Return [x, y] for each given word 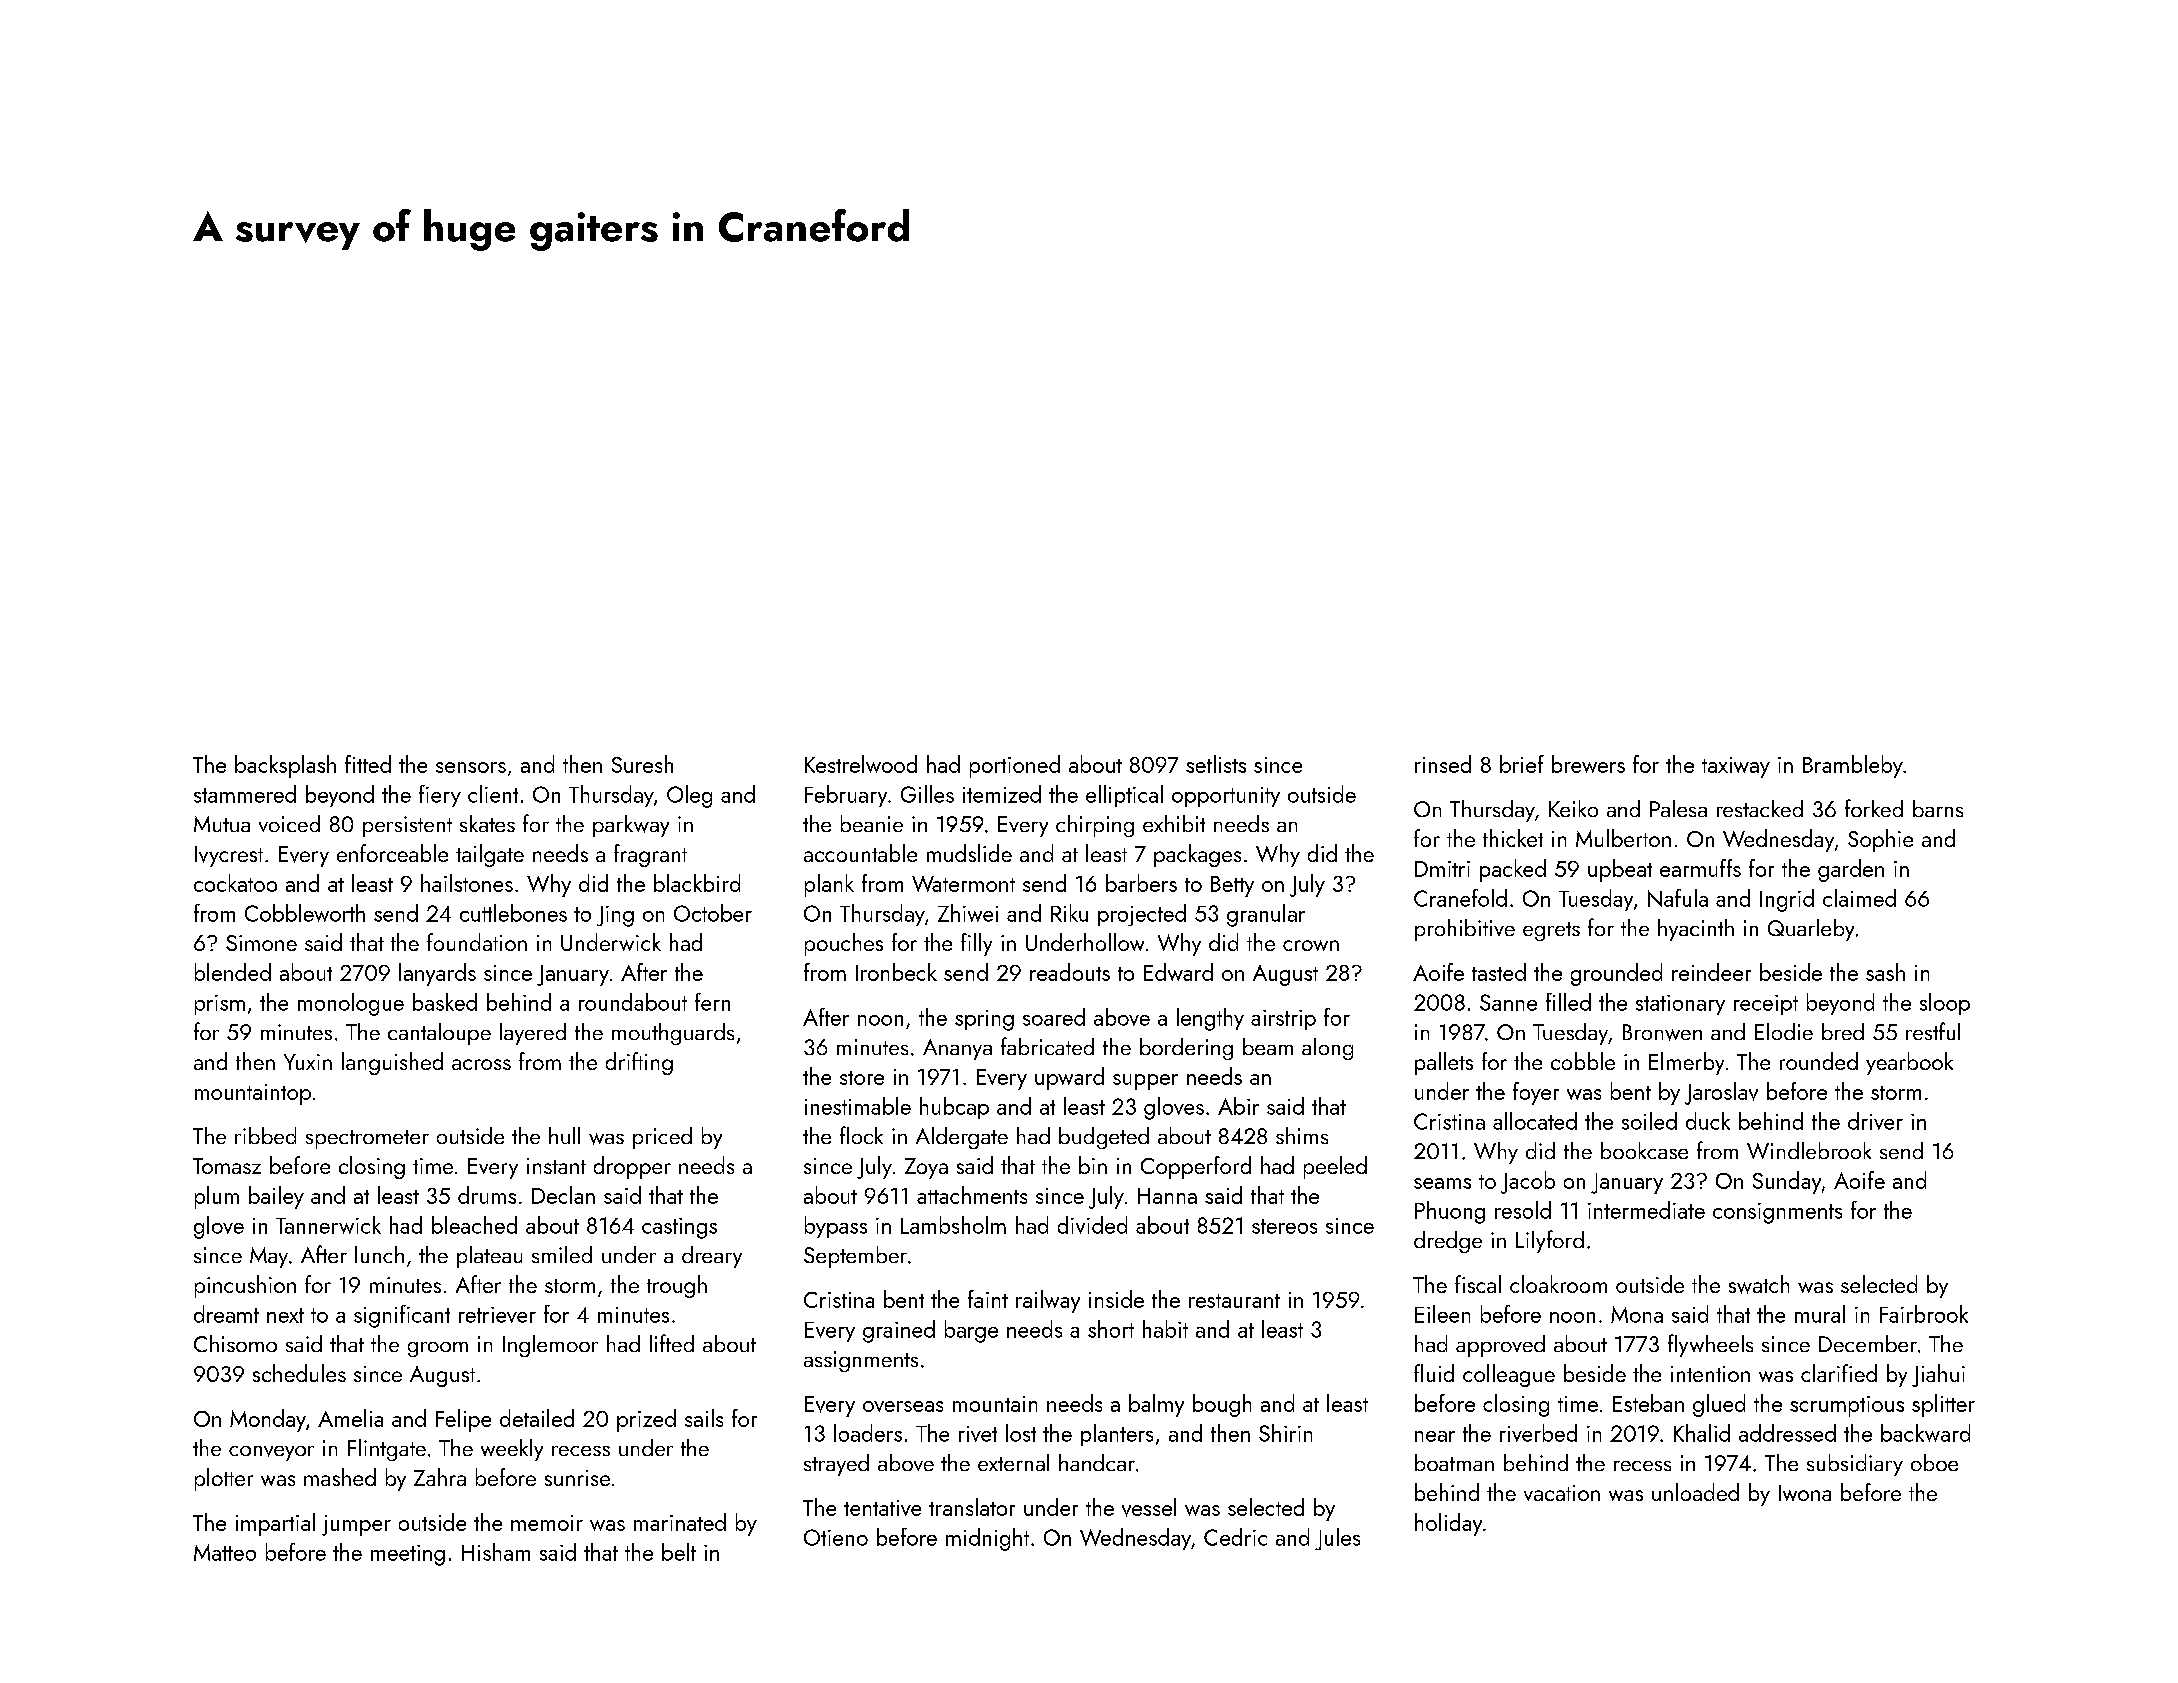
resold [1523, 1210]
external [1013, 1462]
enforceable [392, 853]
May [269, 1257]
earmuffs [1700, 868]
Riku [1069, 913]
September [855, 1257]
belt [679, 1552]
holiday [1448, 1524]
